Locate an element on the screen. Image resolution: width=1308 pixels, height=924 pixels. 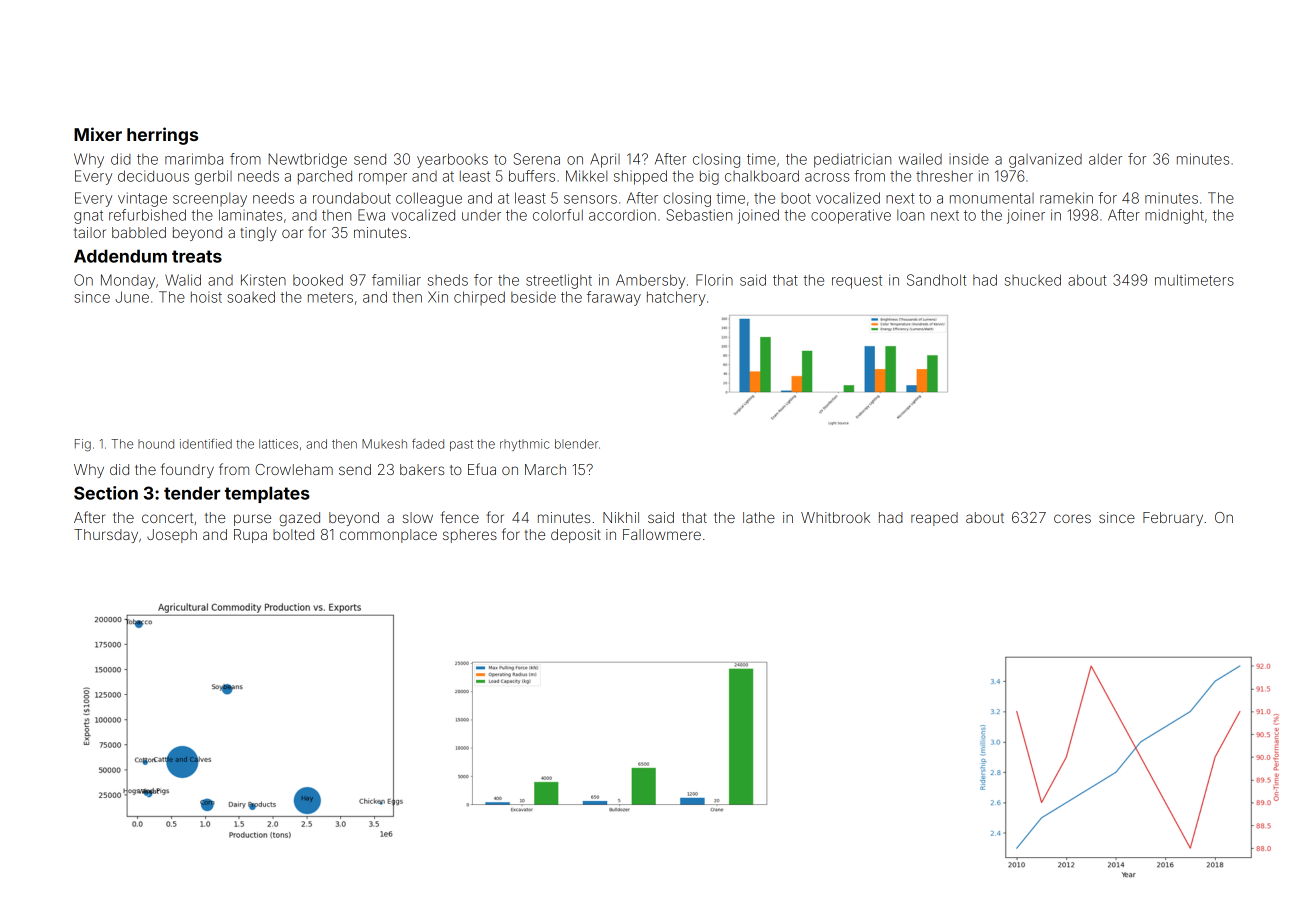
joined is located at coordinates (758, 216).
